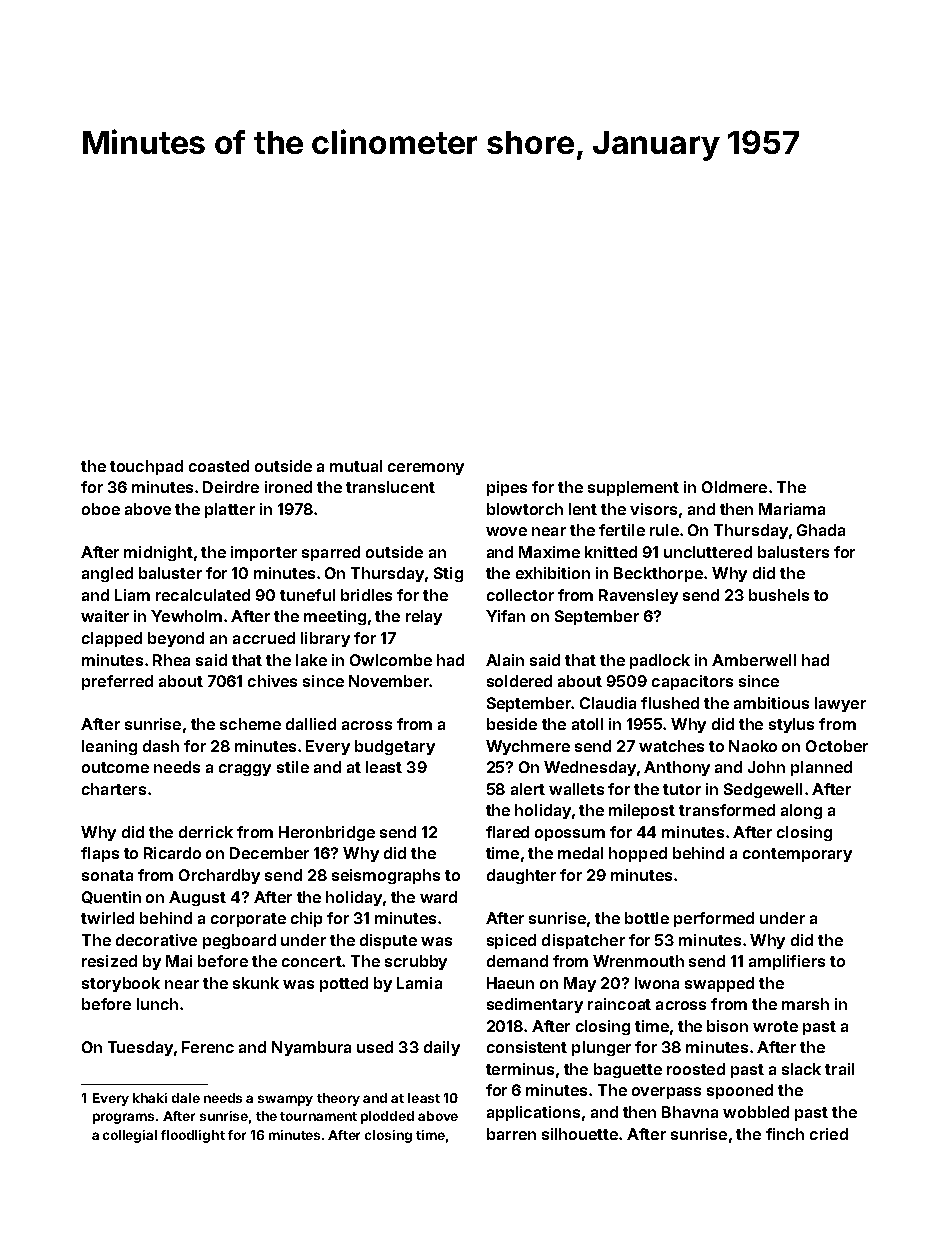  Describe the element at coordinates (115, 767) in the screenshot. I see `outcome` at that location.
